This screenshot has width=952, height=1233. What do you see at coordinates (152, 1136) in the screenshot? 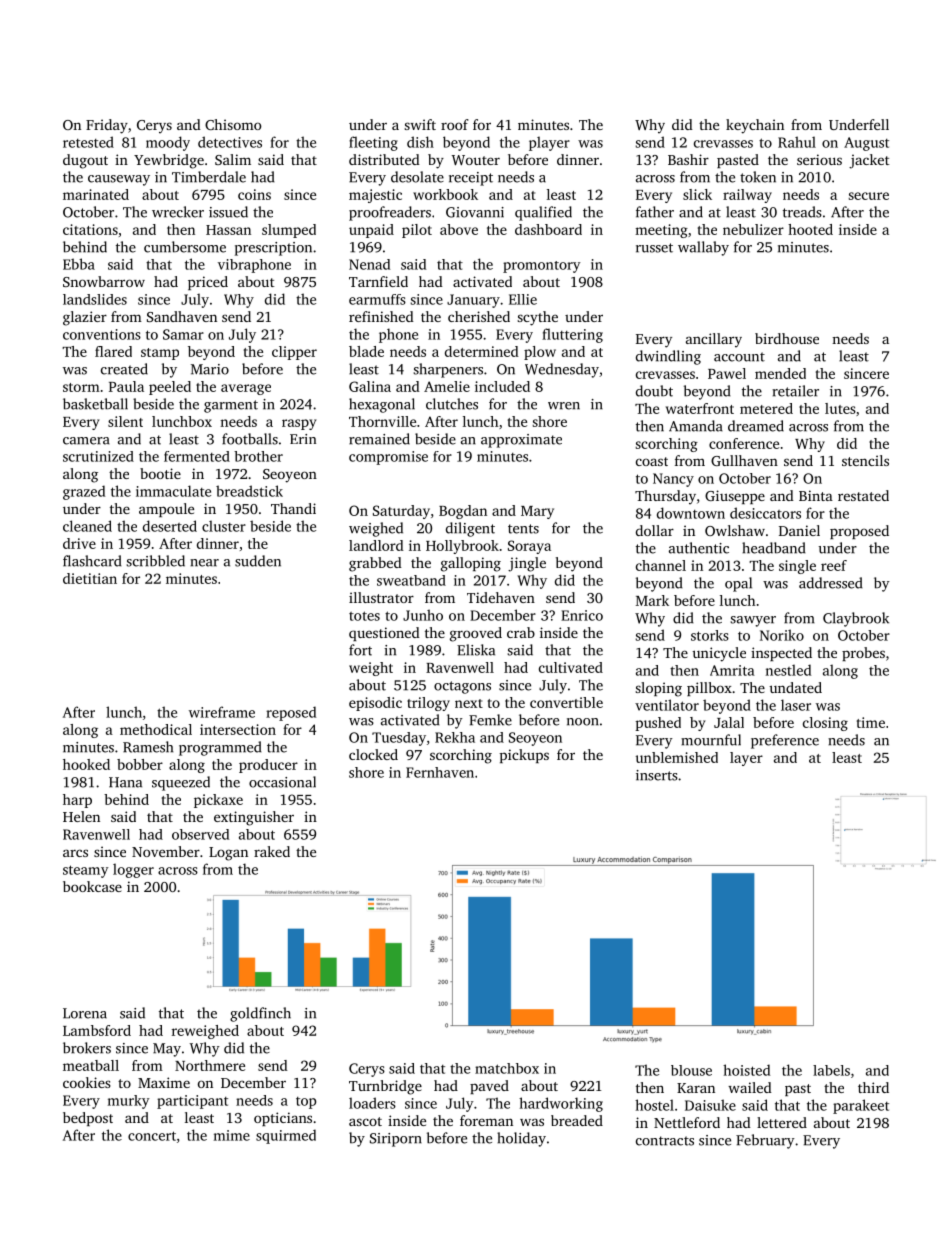
I see `concert` at bounding box center [152, 1136].
